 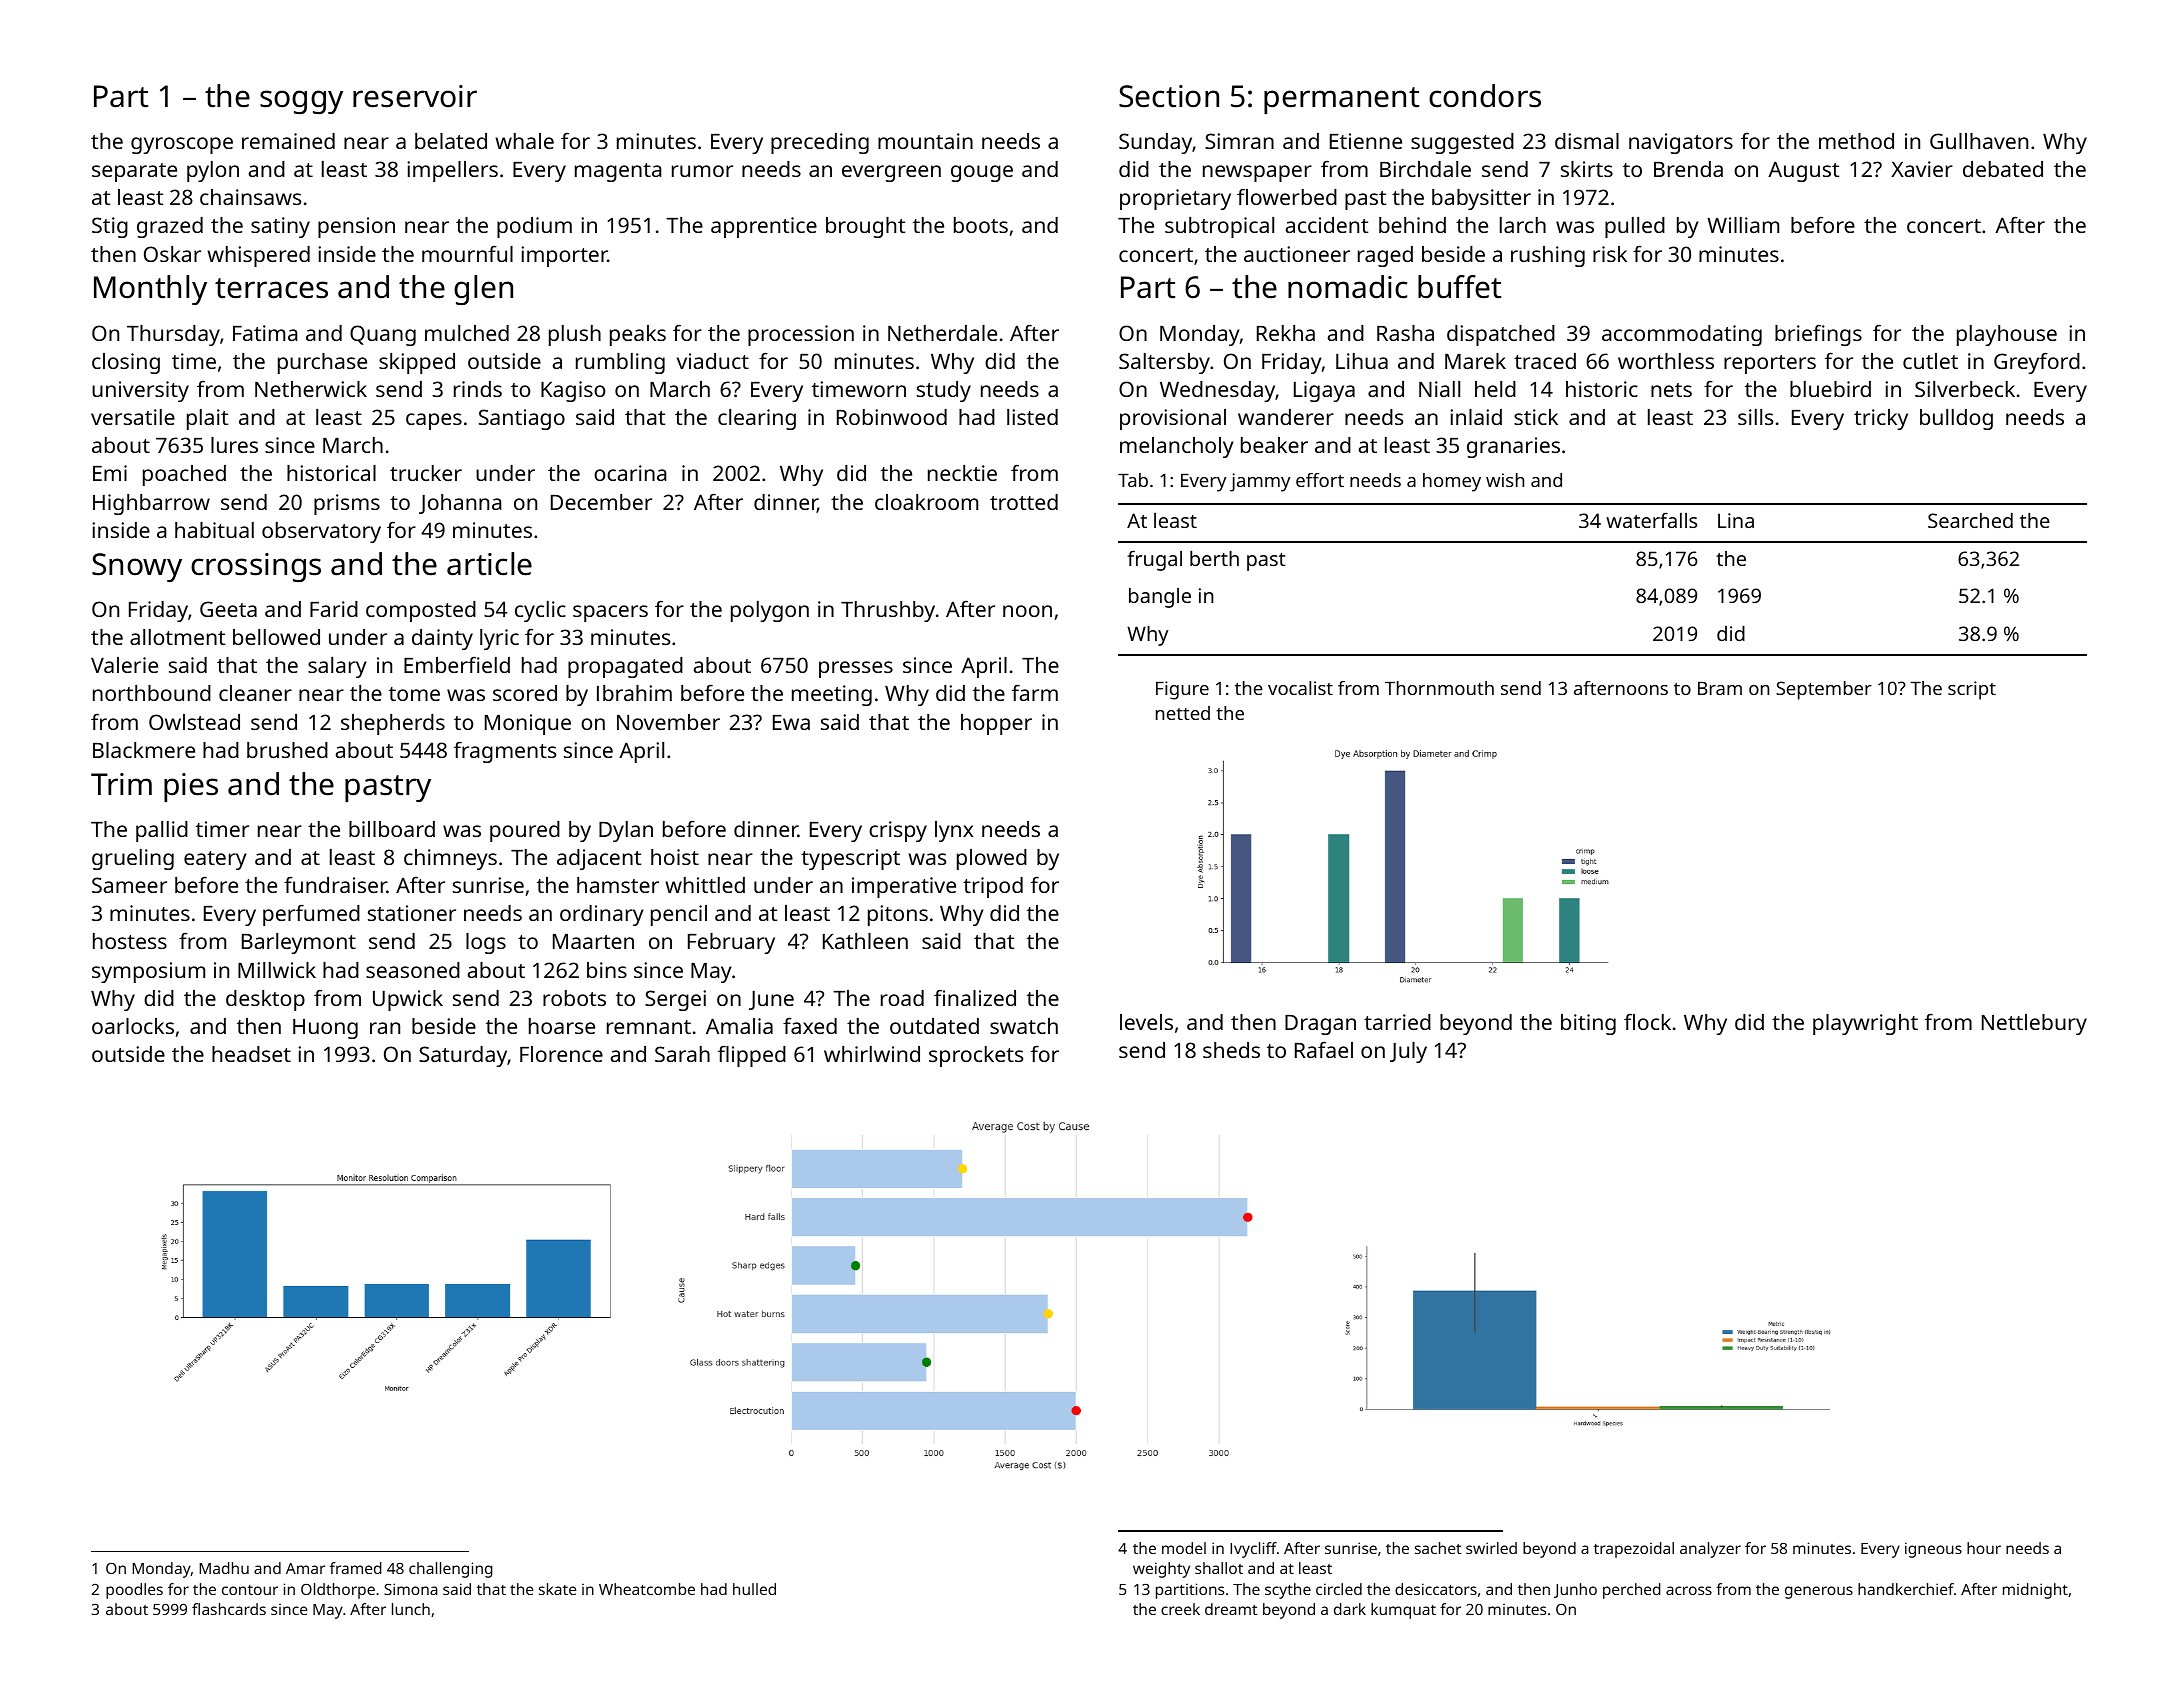 I want to click on levels, so click(x=1146, y=1022).
